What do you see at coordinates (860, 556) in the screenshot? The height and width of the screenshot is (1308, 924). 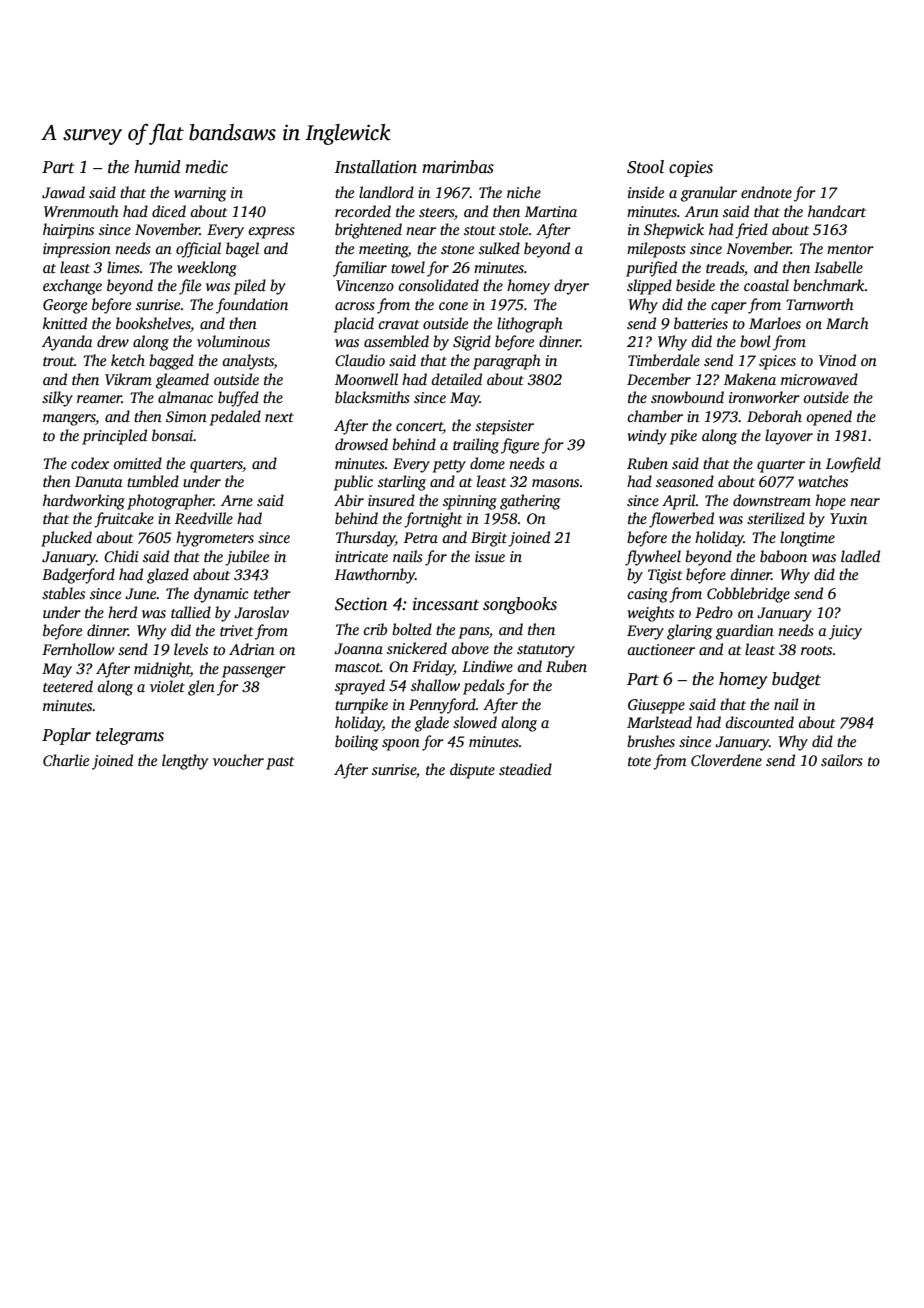 I see `ladled` at bounding box center [860, 556].
